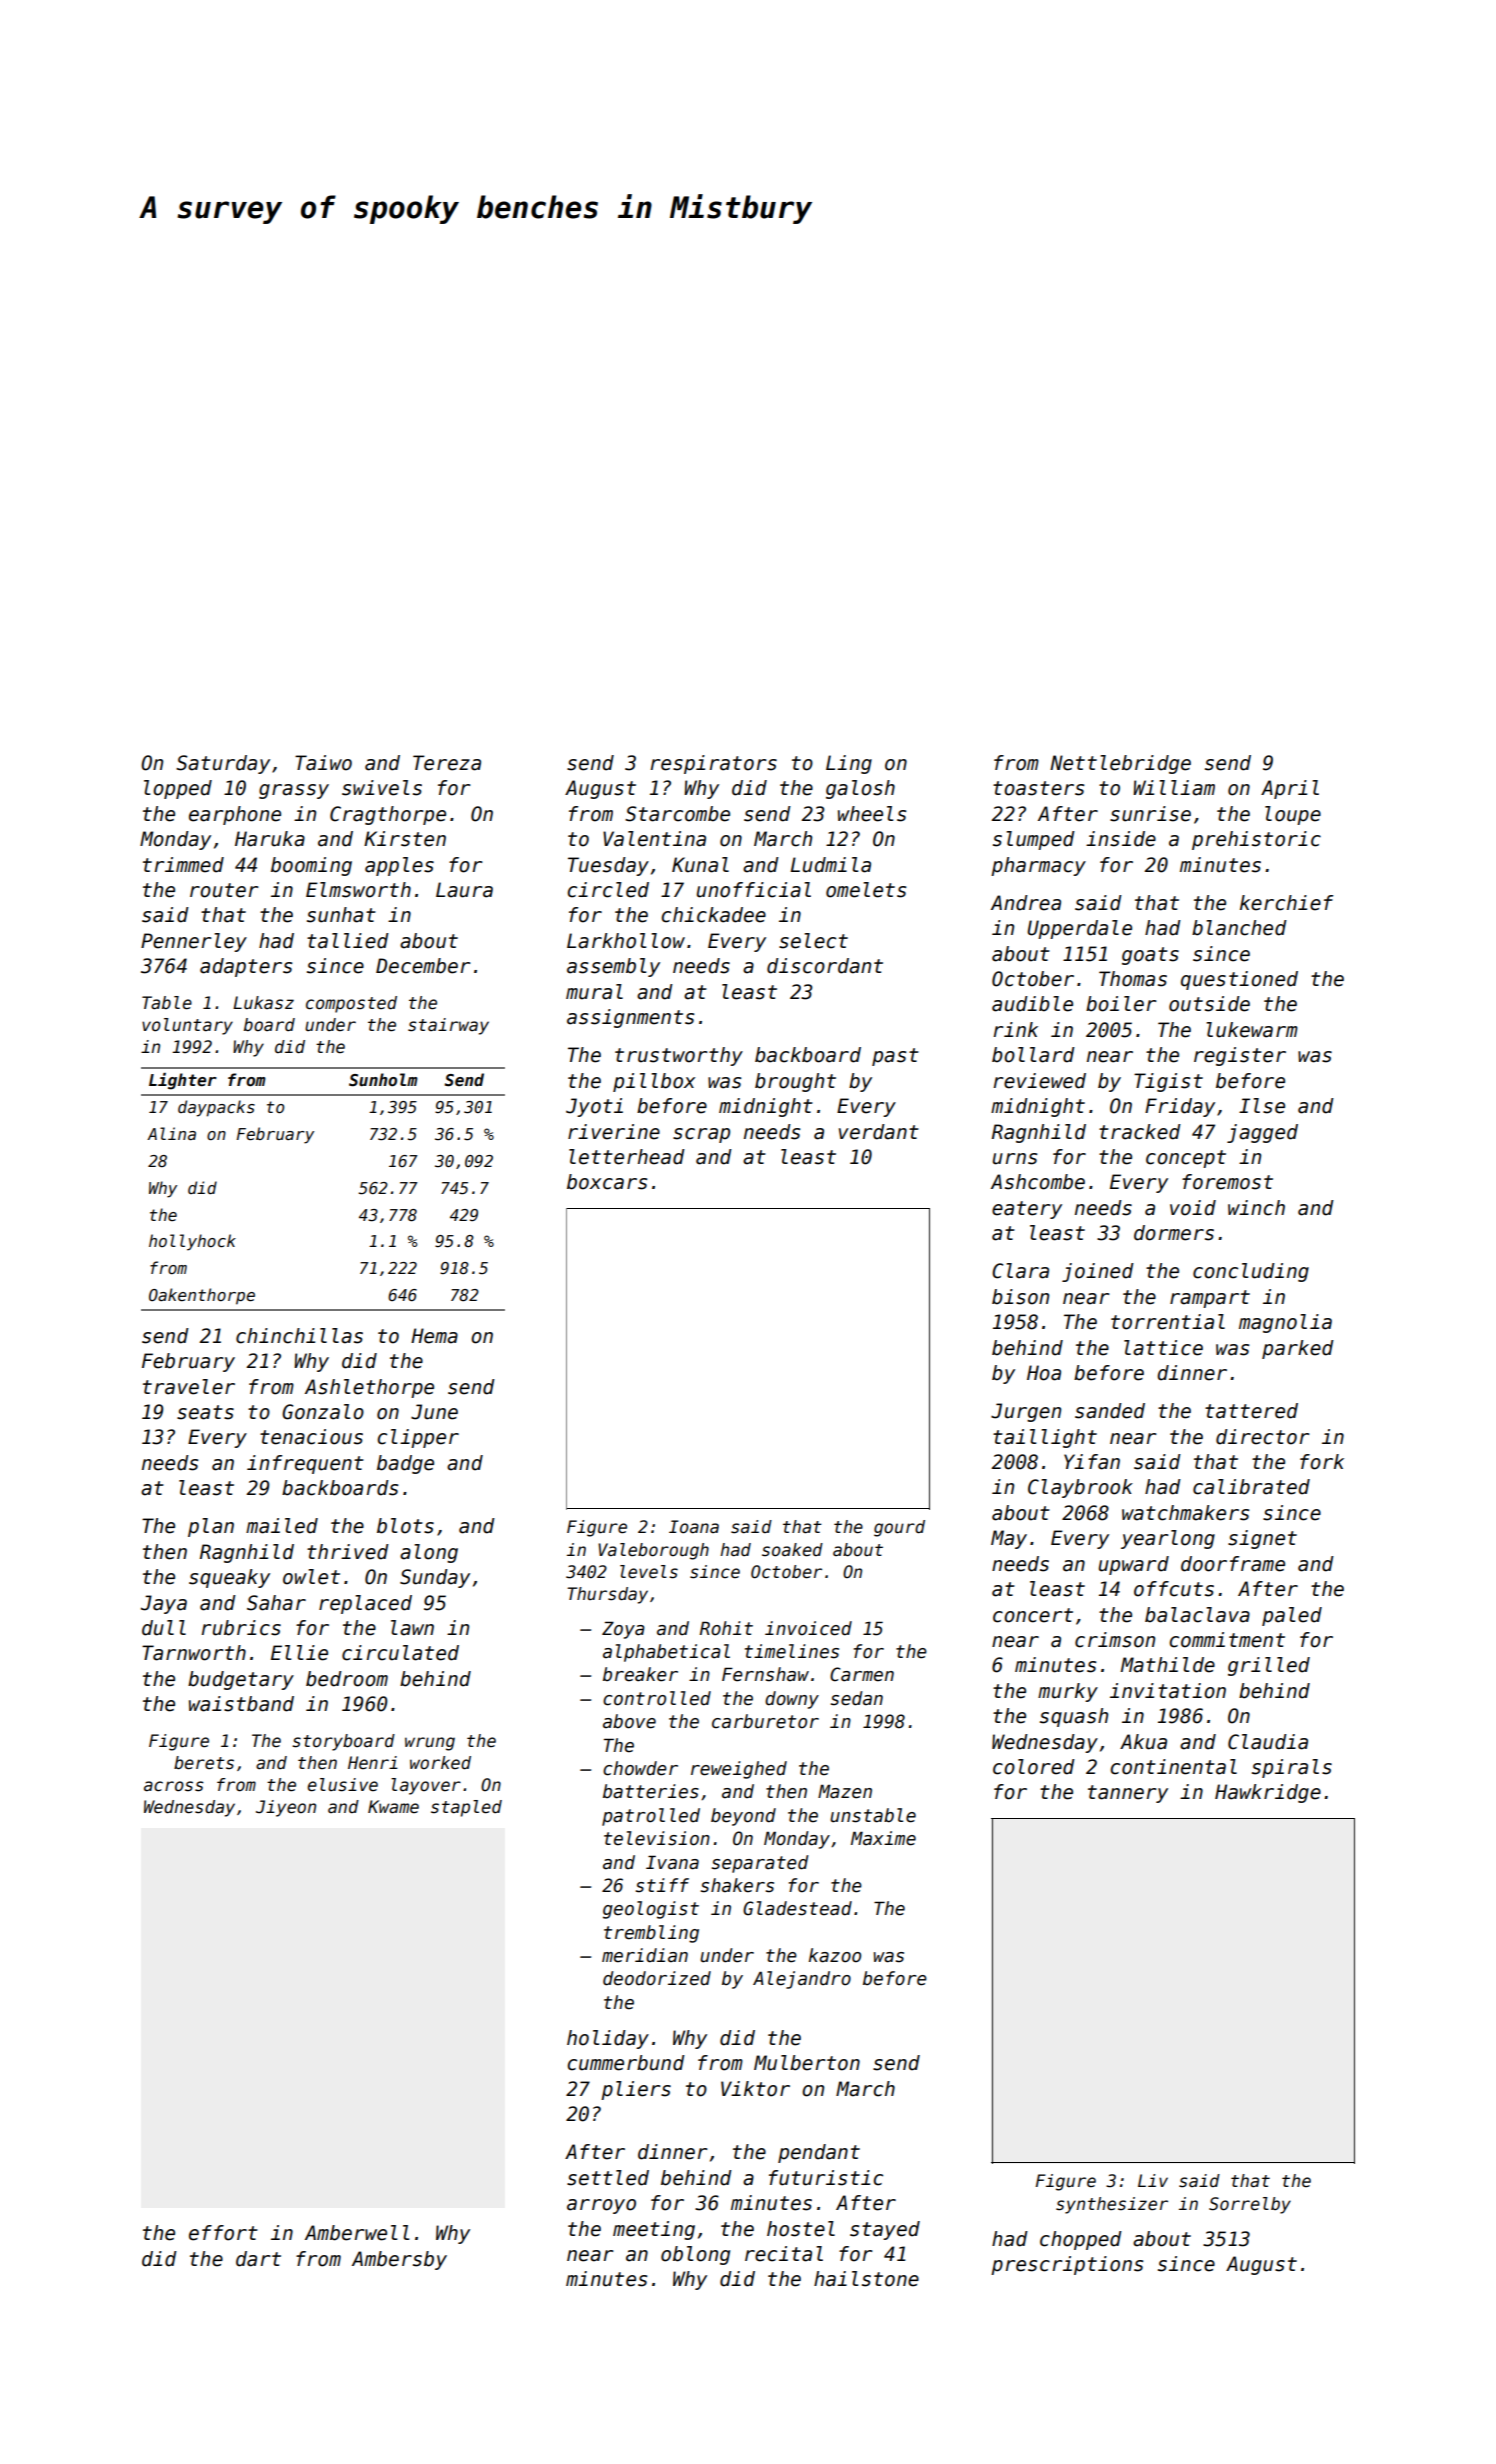  Describe the element at coordinates (636, 2090) in the document. I see `pliers` at that location.
